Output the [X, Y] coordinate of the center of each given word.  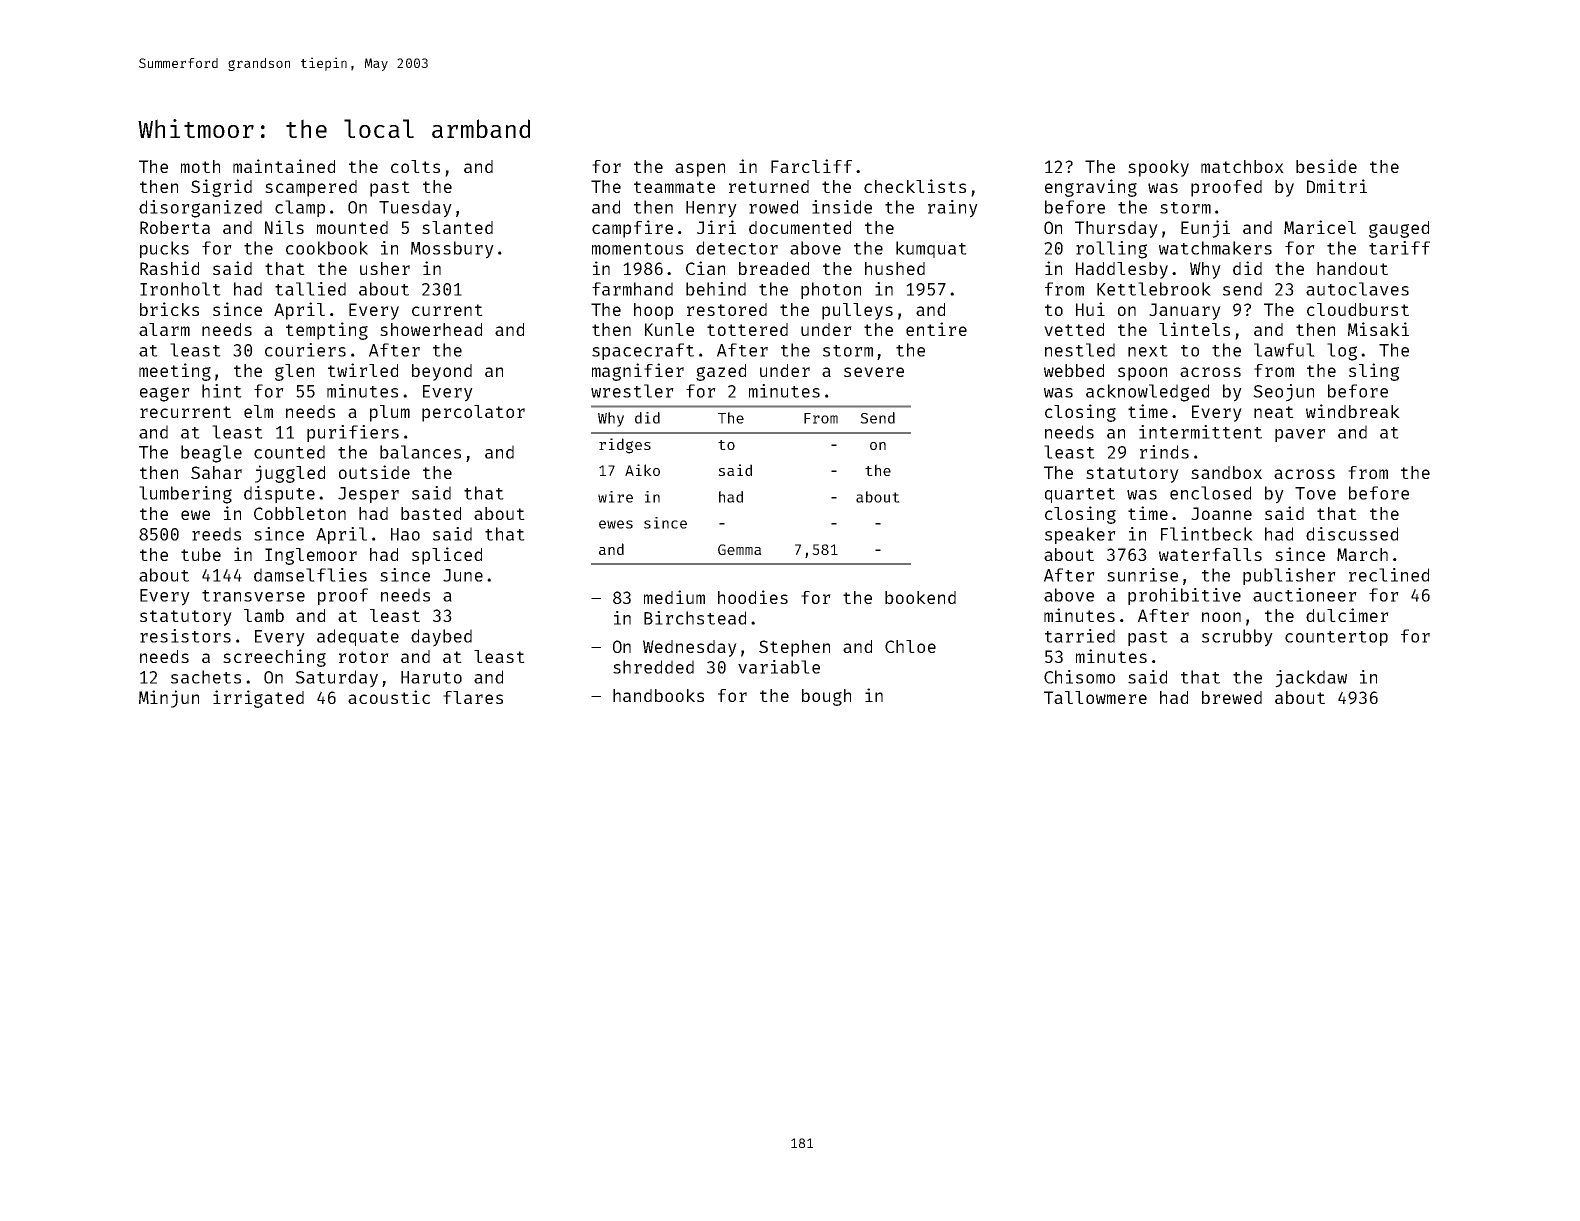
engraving [1091, 188]
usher [385, 268]
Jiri [716, 227]
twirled [363, 370]
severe [874, 372]
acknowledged [1147, 393]
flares [473, 697]
